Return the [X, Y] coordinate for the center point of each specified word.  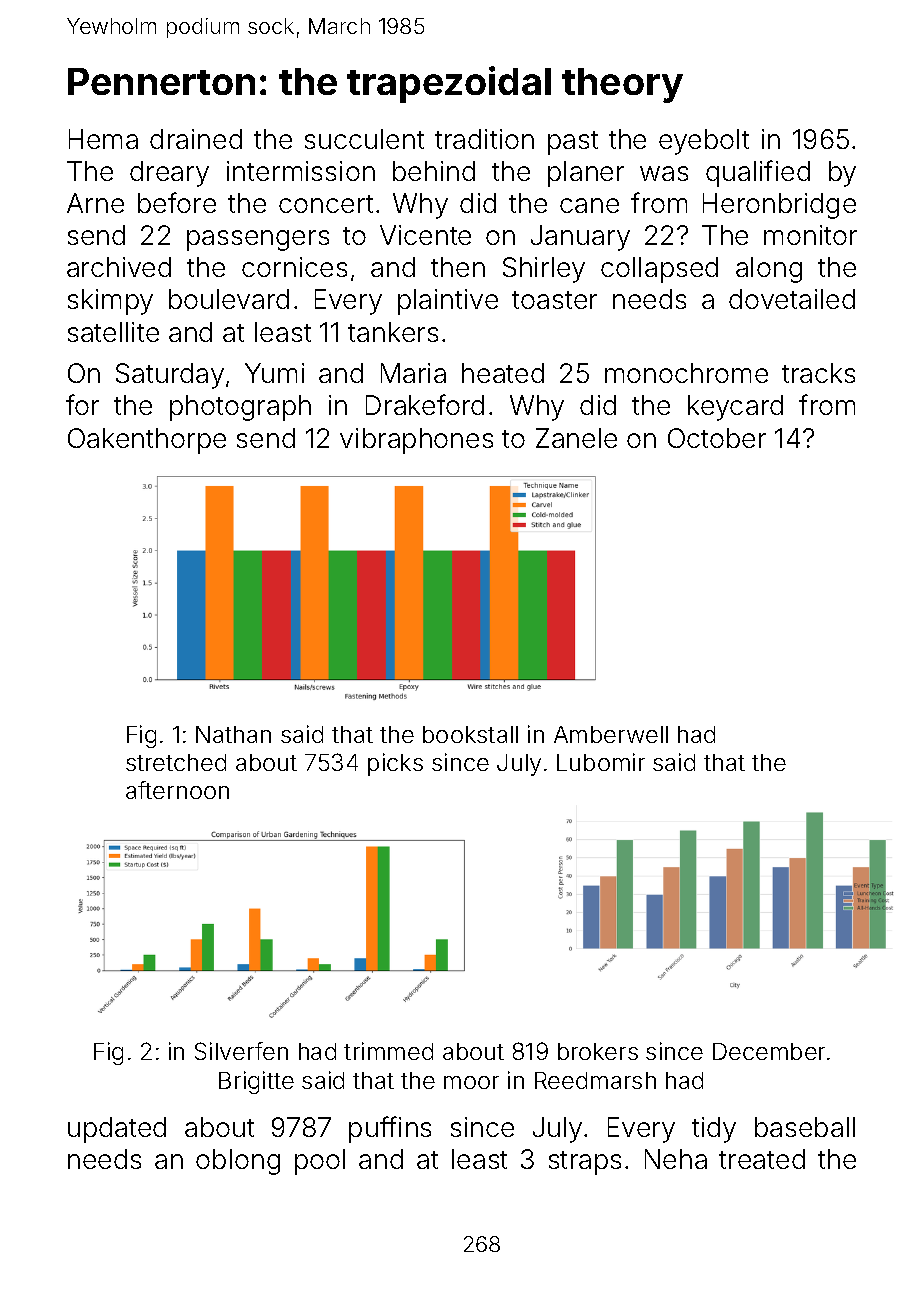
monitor [810, 235]
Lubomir [601, 762]
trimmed [388, 1051]
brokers [598, 1051]
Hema [103, 139]
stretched [176, 762]
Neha [676, 1159]
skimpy [110, 302]
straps [585, 1163]
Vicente [425, 235]
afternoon [177, 790]
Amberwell [611, 734]
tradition [484, 139]
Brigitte [256, 1082]
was [664, 173]
